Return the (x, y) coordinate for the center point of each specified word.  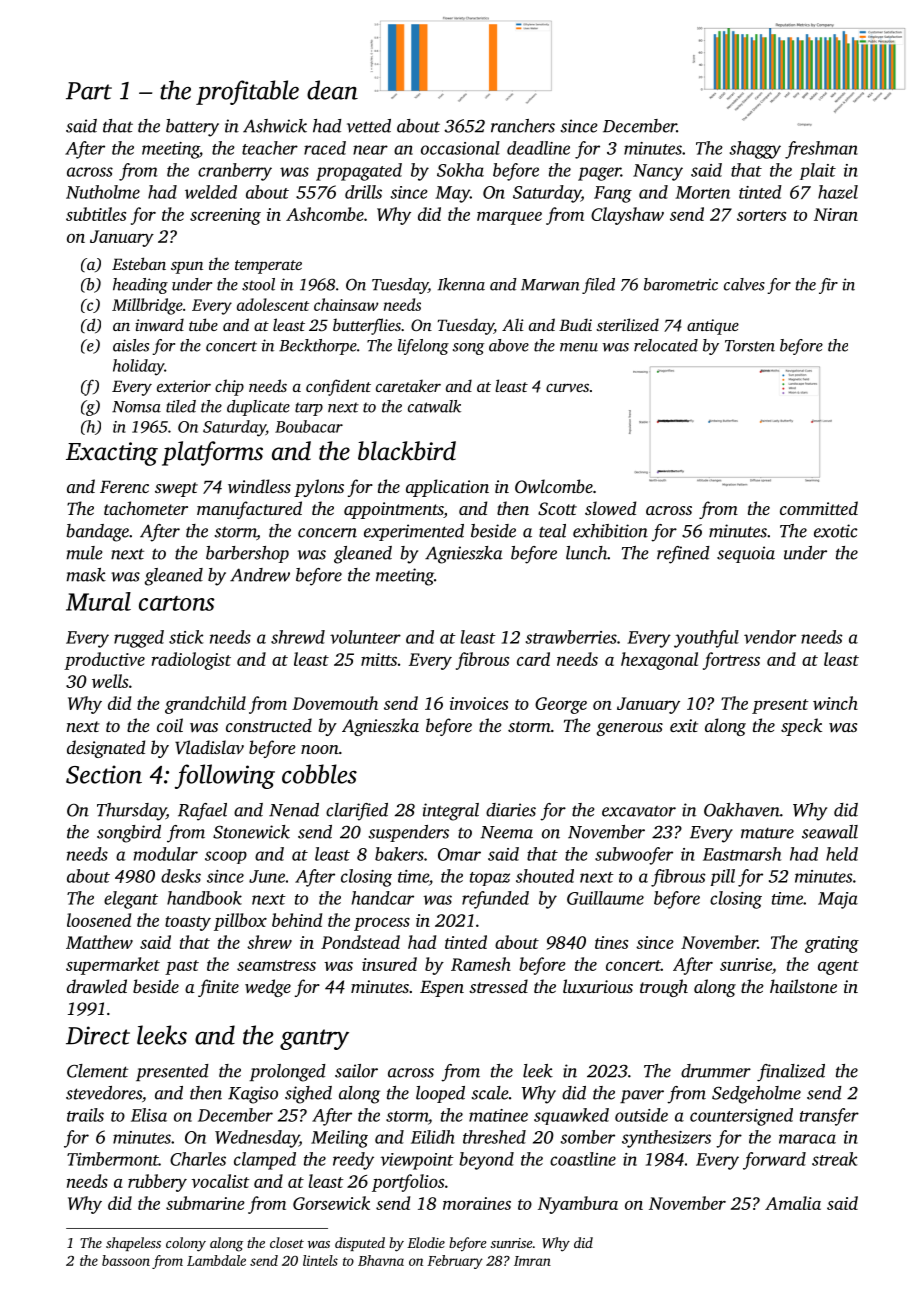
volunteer (365, 637)
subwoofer (634, 856)
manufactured (249, 510)
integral (451, 812)
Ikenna (461, 284)
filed (598, 286)
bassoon (126, 1260)
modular (166, 854)
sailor (356, 1071)
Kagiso (253, 1095)
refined (683, 555)
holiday (138, 367)
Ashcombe (325, 214)
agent (838, 967)
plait (818, 171)
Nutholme (103, 192)
